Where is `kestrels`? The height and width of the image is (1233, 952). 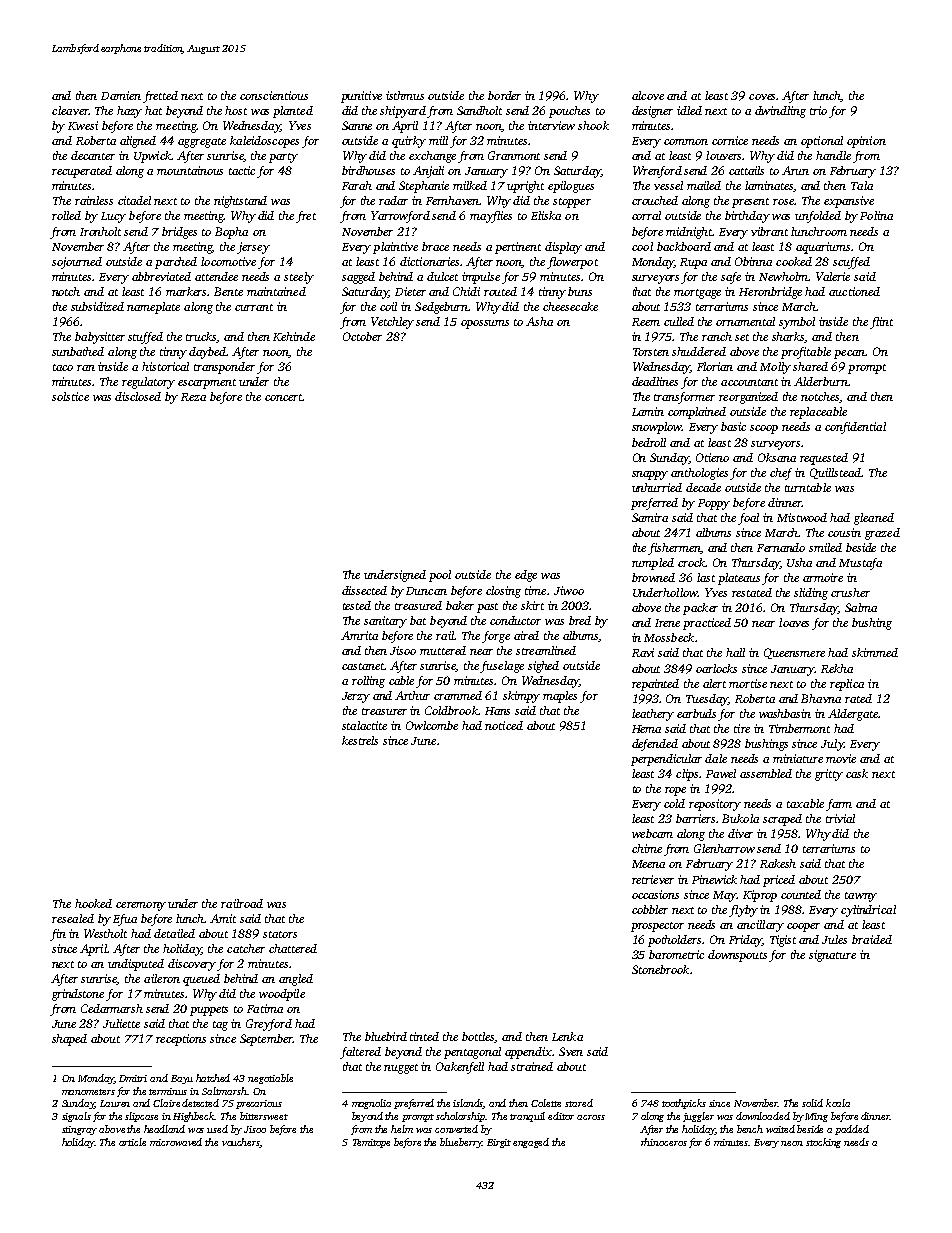 kestrels is located at coordinates (360, 740).
